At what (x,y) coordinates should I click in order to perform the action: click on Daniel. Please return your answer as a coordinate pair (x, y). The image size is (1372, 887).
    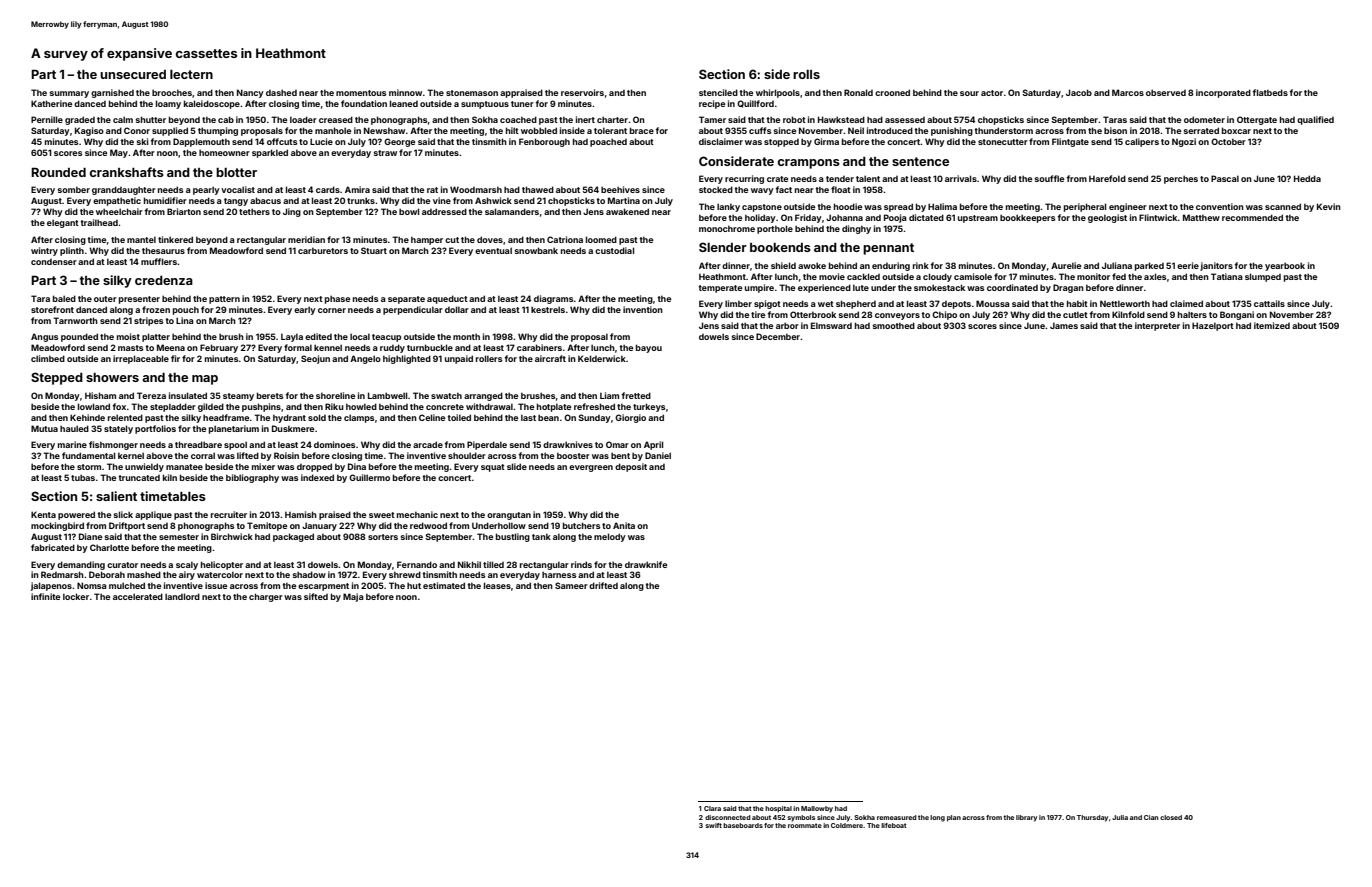
    Looking at the image, I should click on (658, 455).
